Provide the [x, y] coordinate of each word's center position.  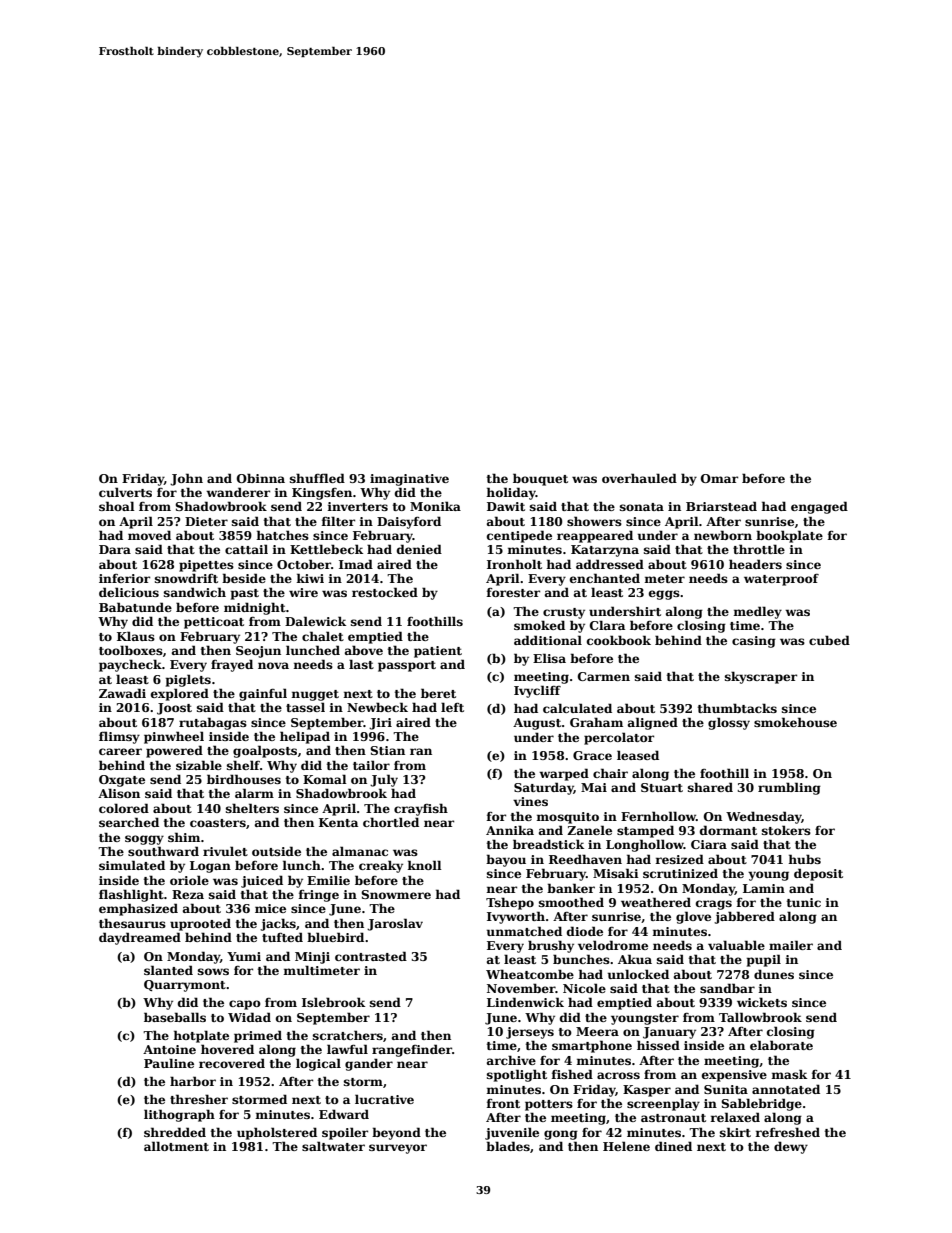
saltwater [333, 1146]
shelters [252, 808]
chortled [391, 822]
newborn [723, 535]
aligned [653, 723]
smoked [539, 625]
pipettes [206, 566]
